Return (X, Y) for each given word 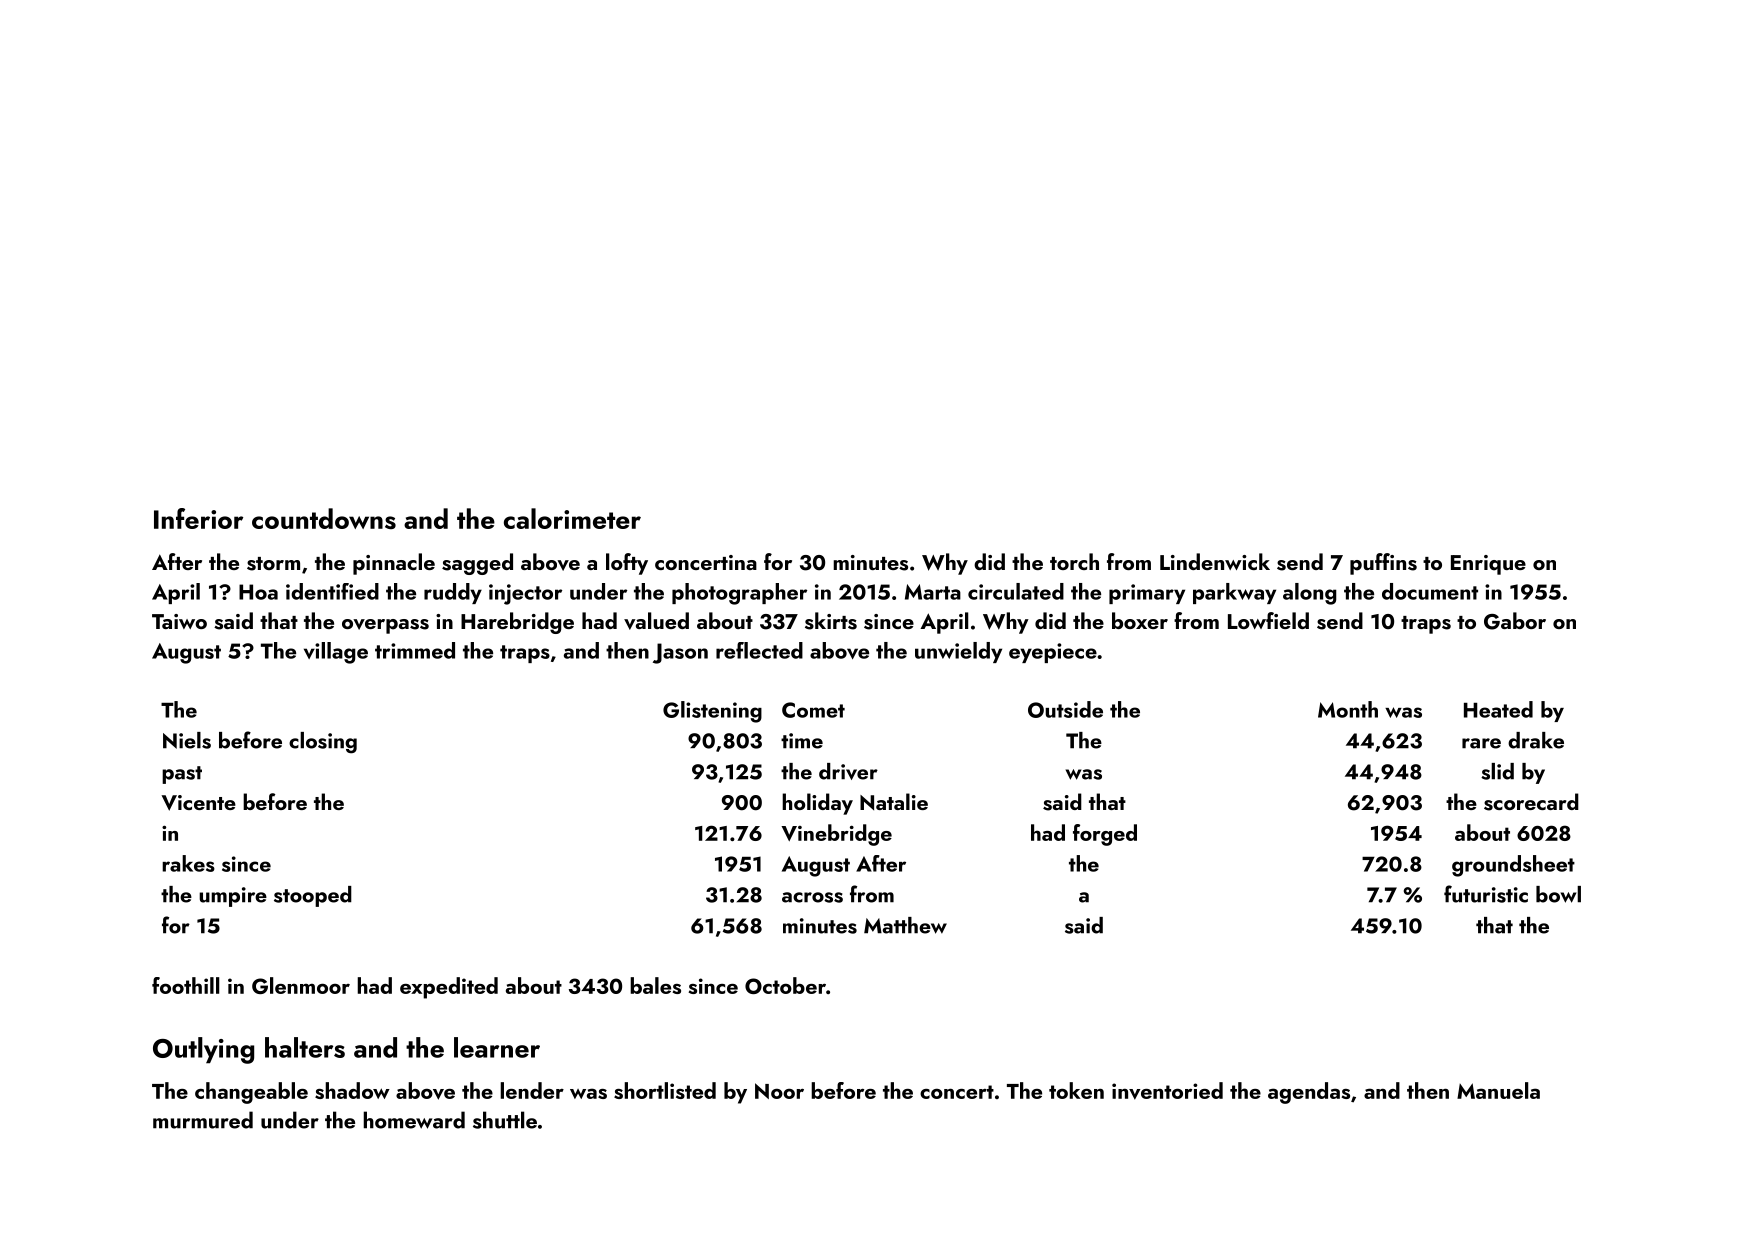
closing (323, 743)
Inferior (198, 518)
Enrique (1488, 565)
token (1076, 1090)
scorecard (1531, 802)
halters (305, 1047)
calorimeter (572, 518)
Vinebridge (836, 835)
